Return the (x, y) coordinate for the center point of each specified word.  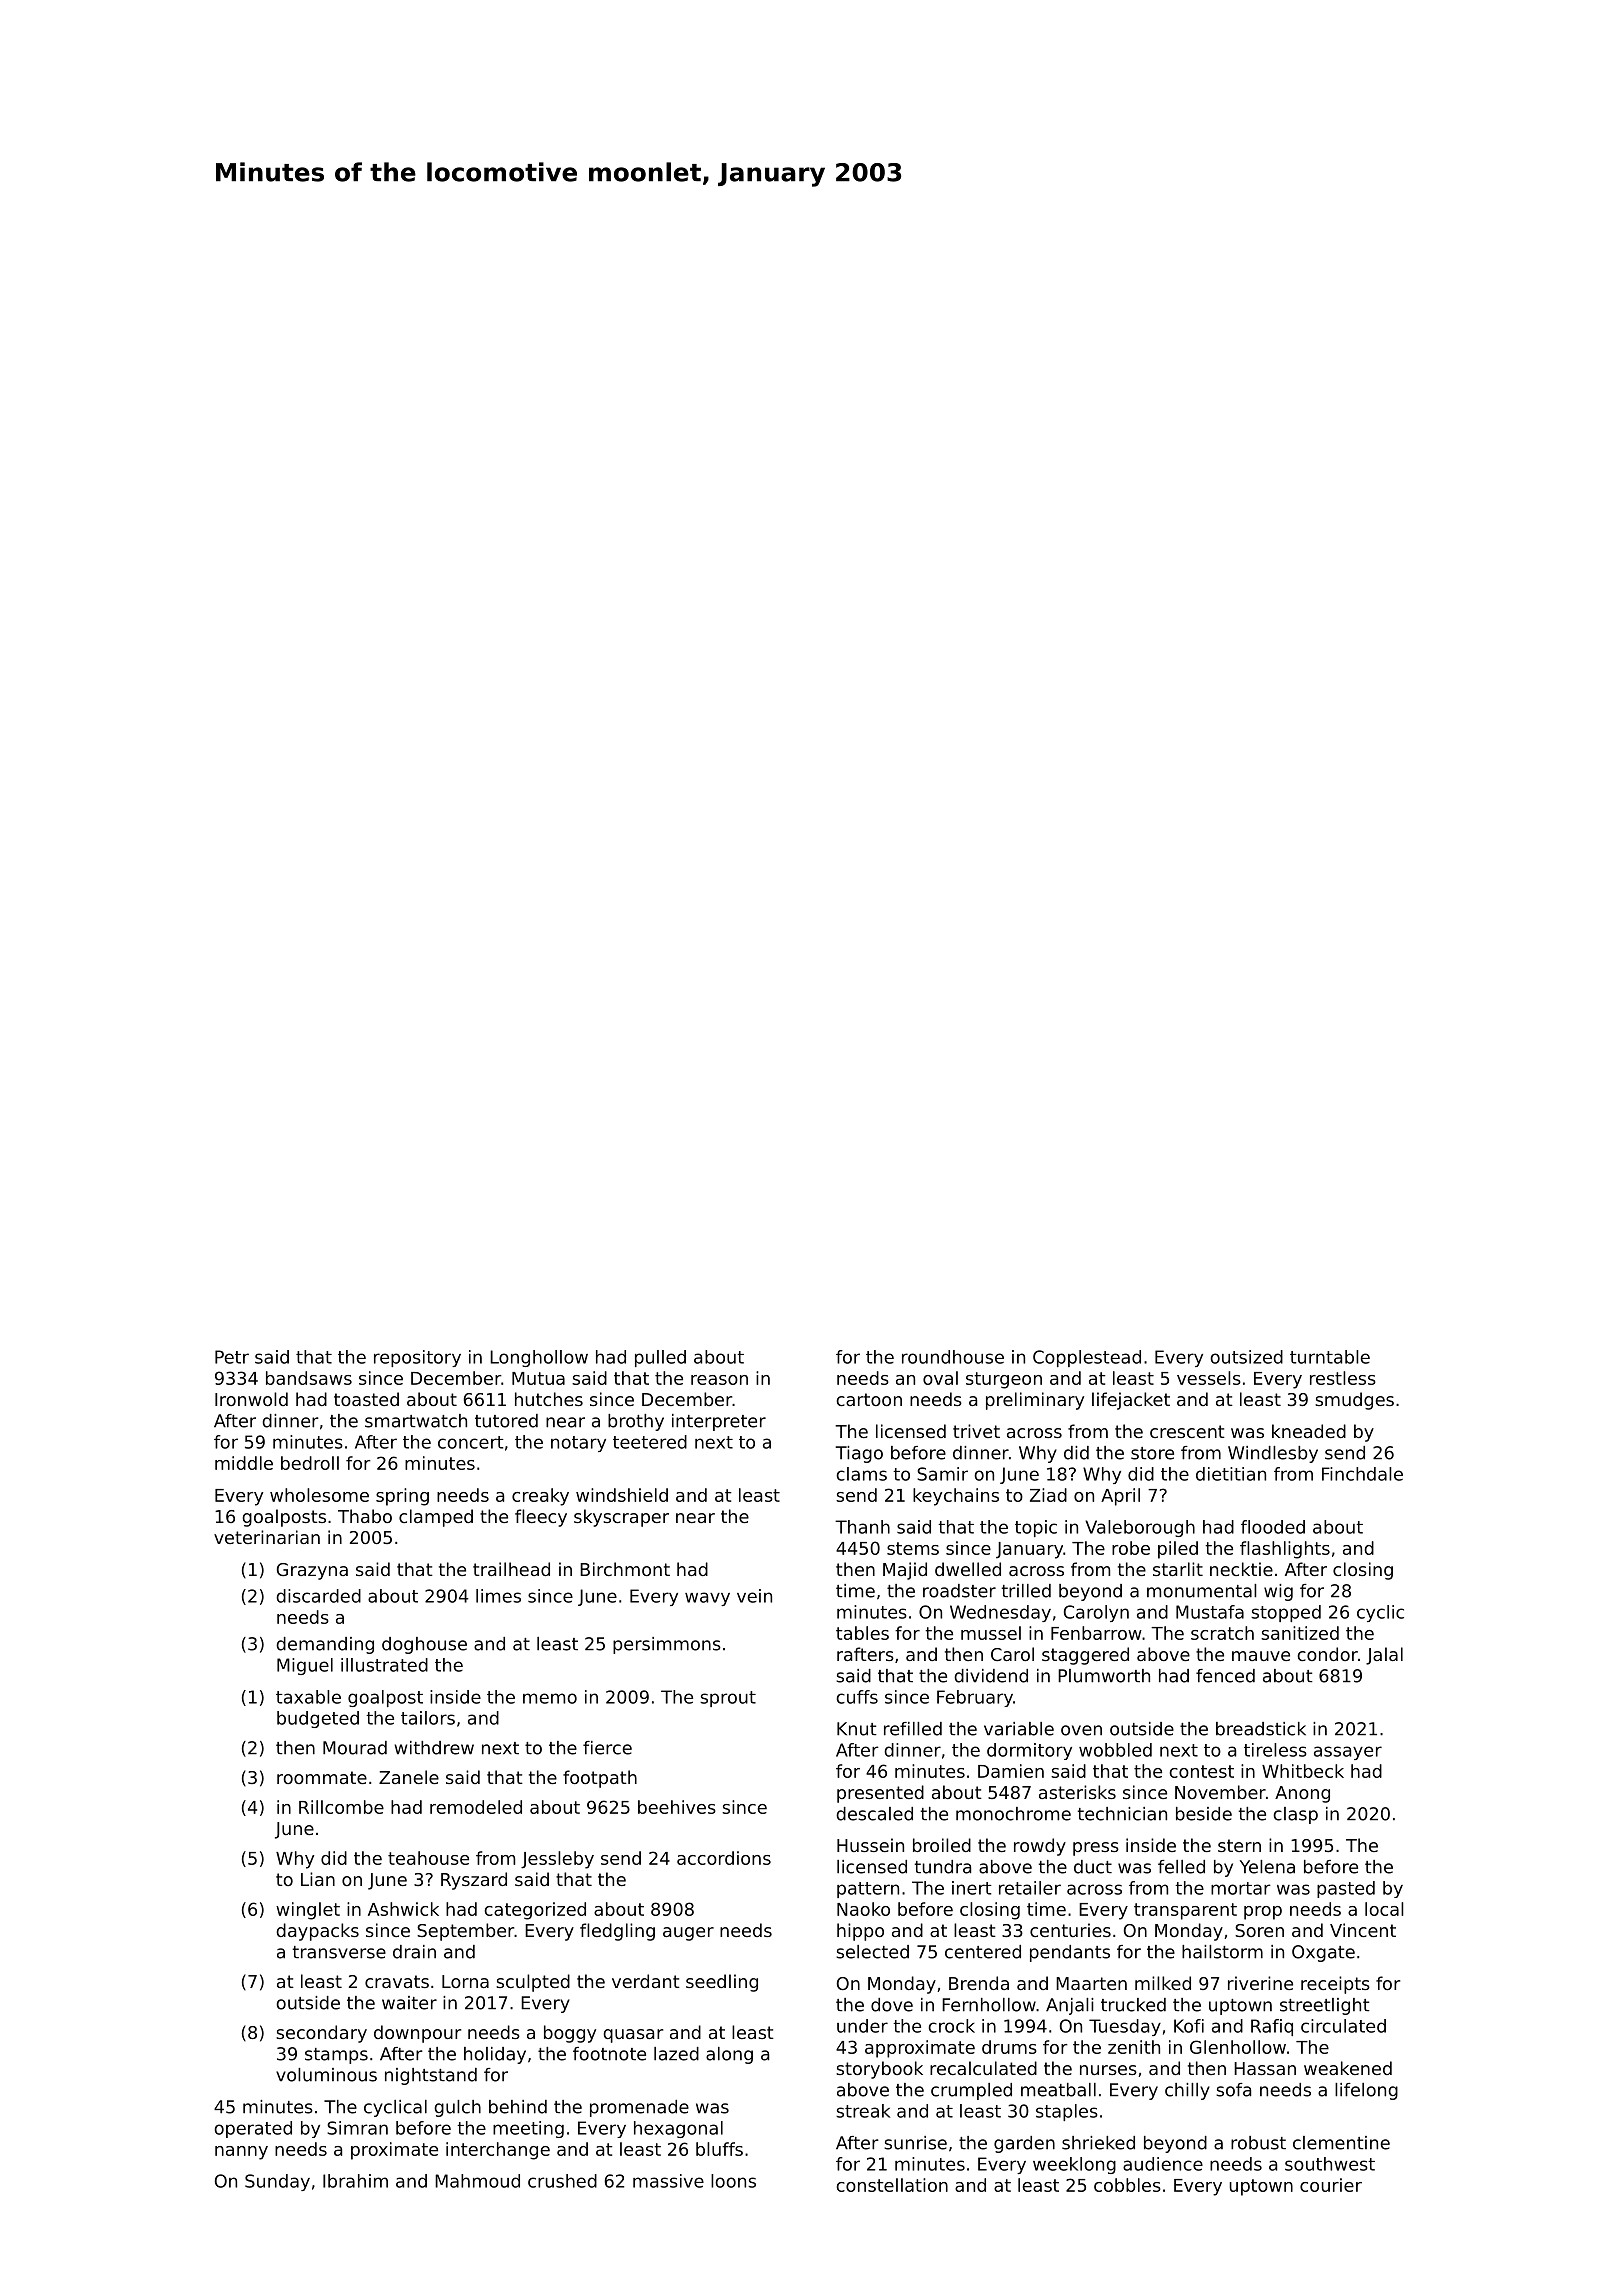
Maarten (1091, 1983)
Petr (232, 1357)
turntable (1330, 1357)
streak (863, 2111)
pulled (660, 1358)
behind (518, 2107)
